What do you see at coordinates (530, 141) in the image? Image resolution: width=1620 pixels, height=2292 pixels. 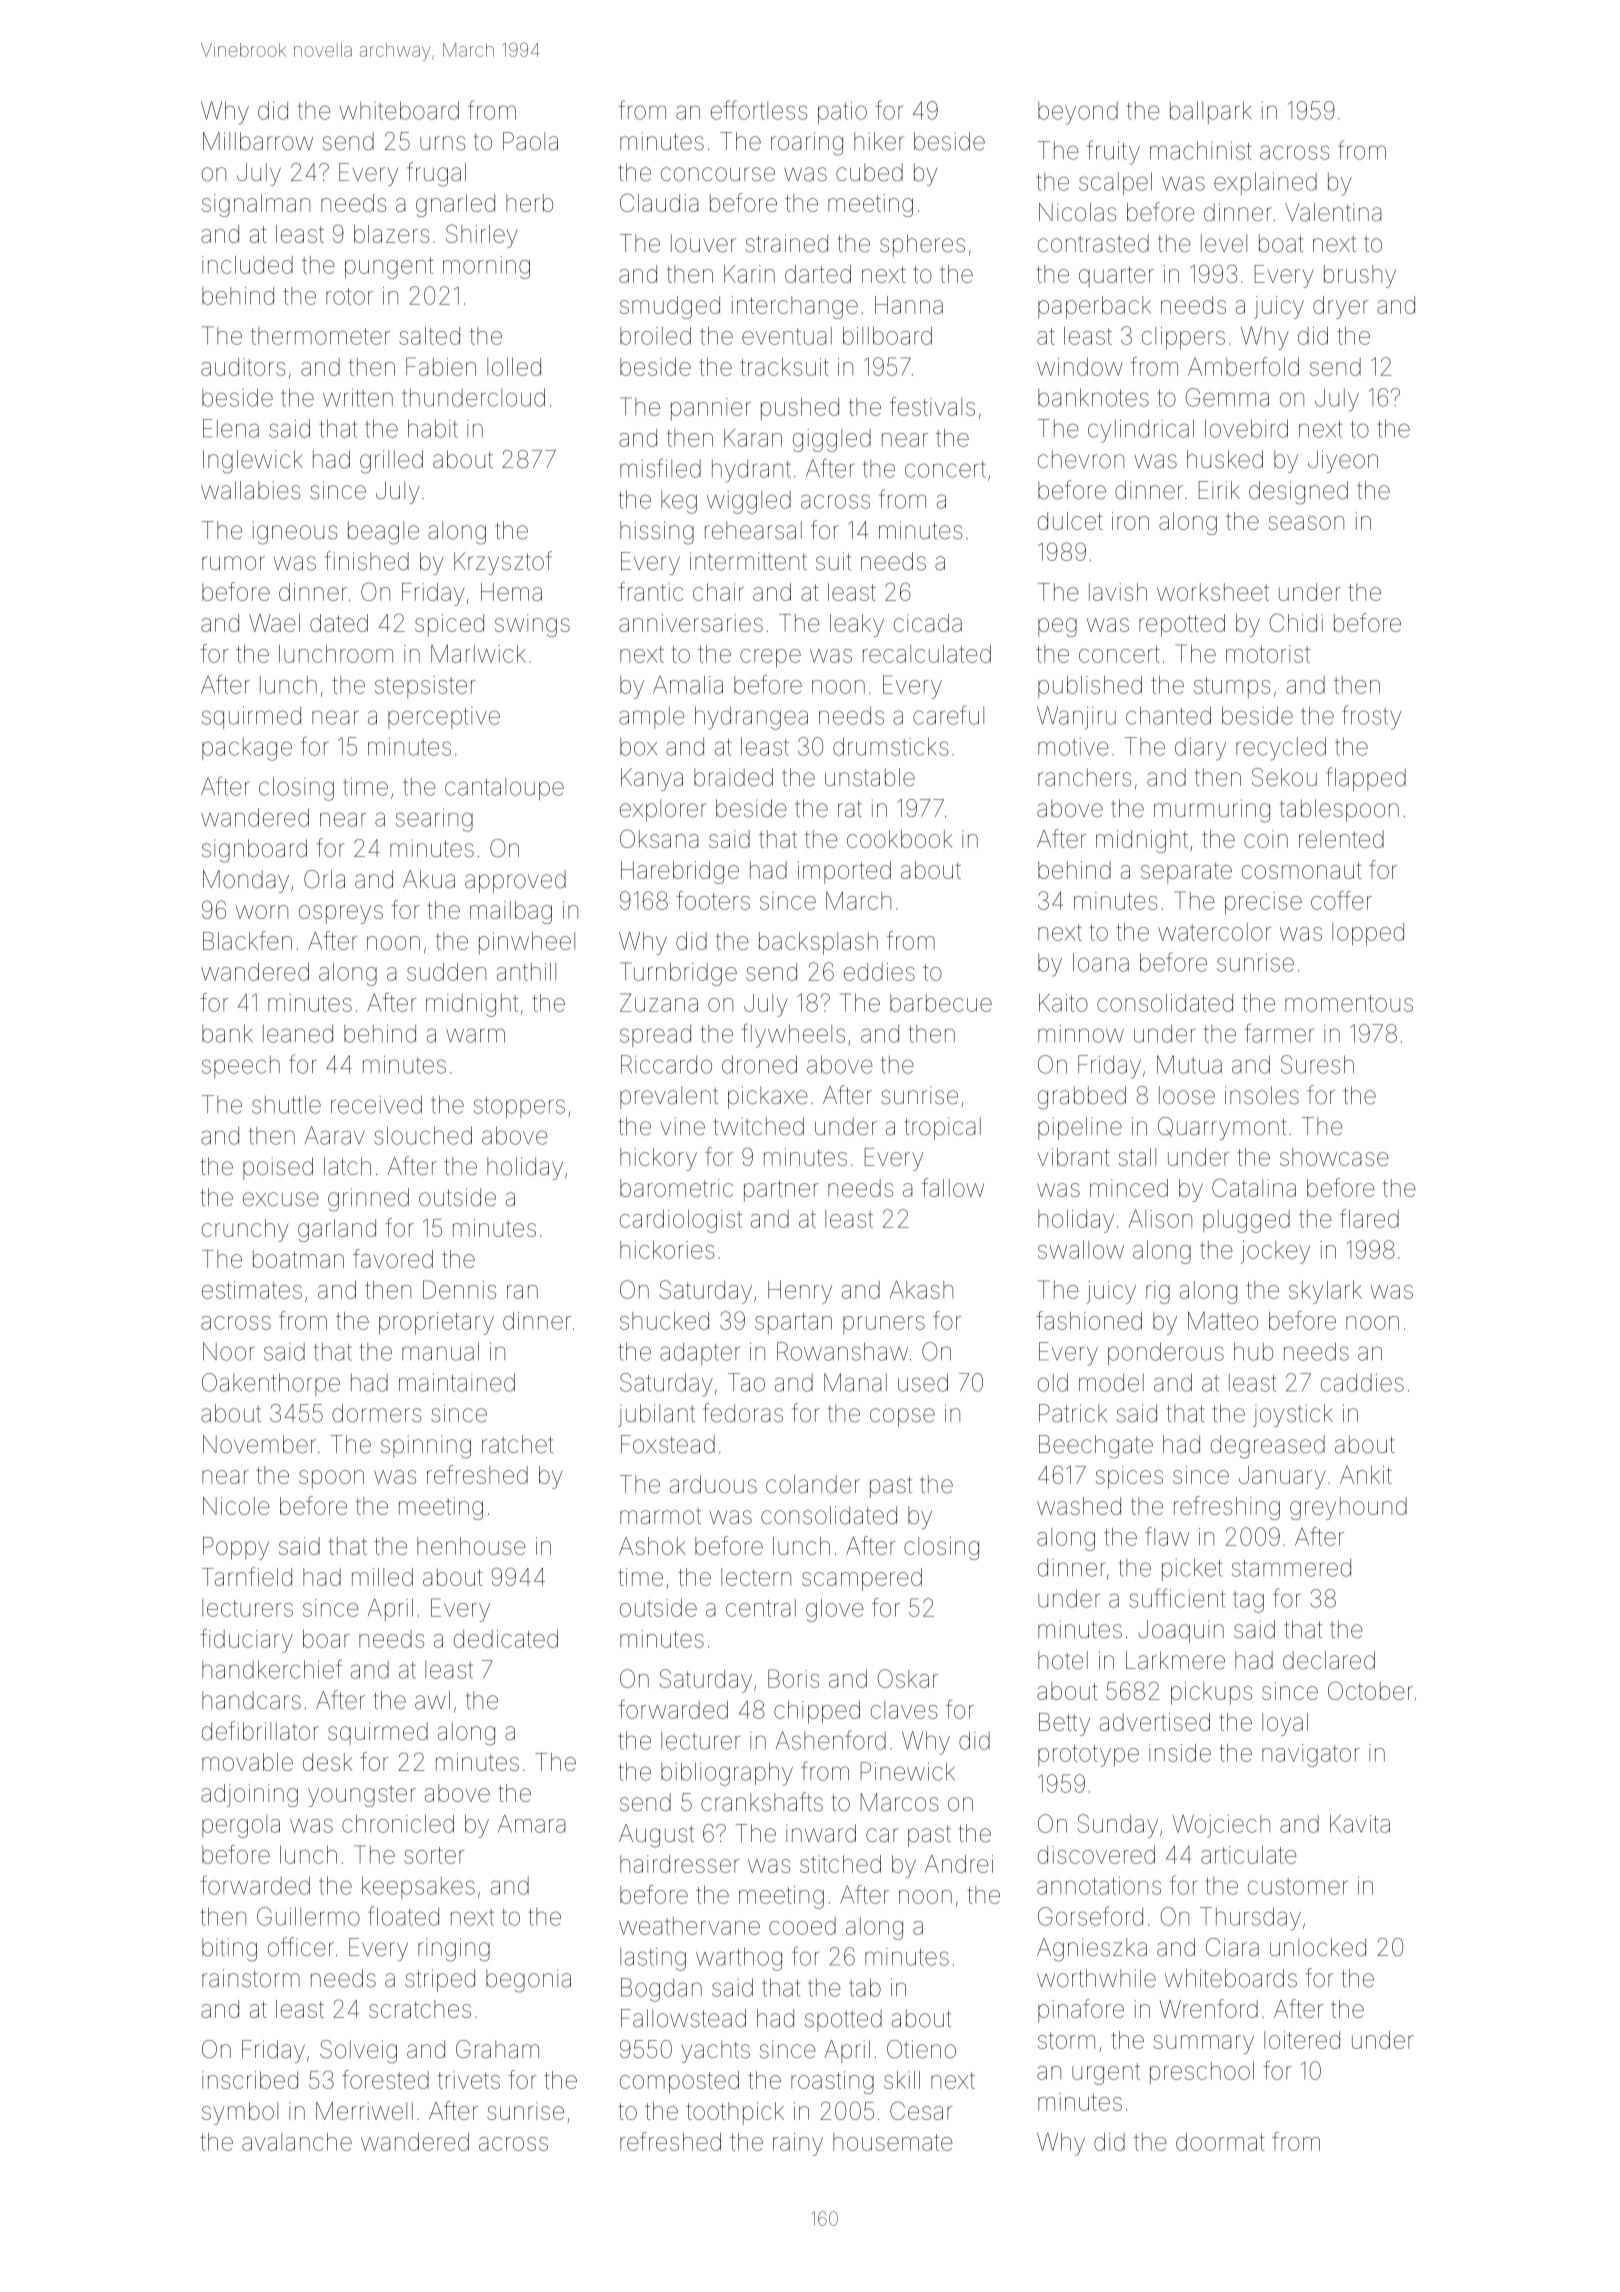 I see `Paola` at bounding box center [530, 141].
